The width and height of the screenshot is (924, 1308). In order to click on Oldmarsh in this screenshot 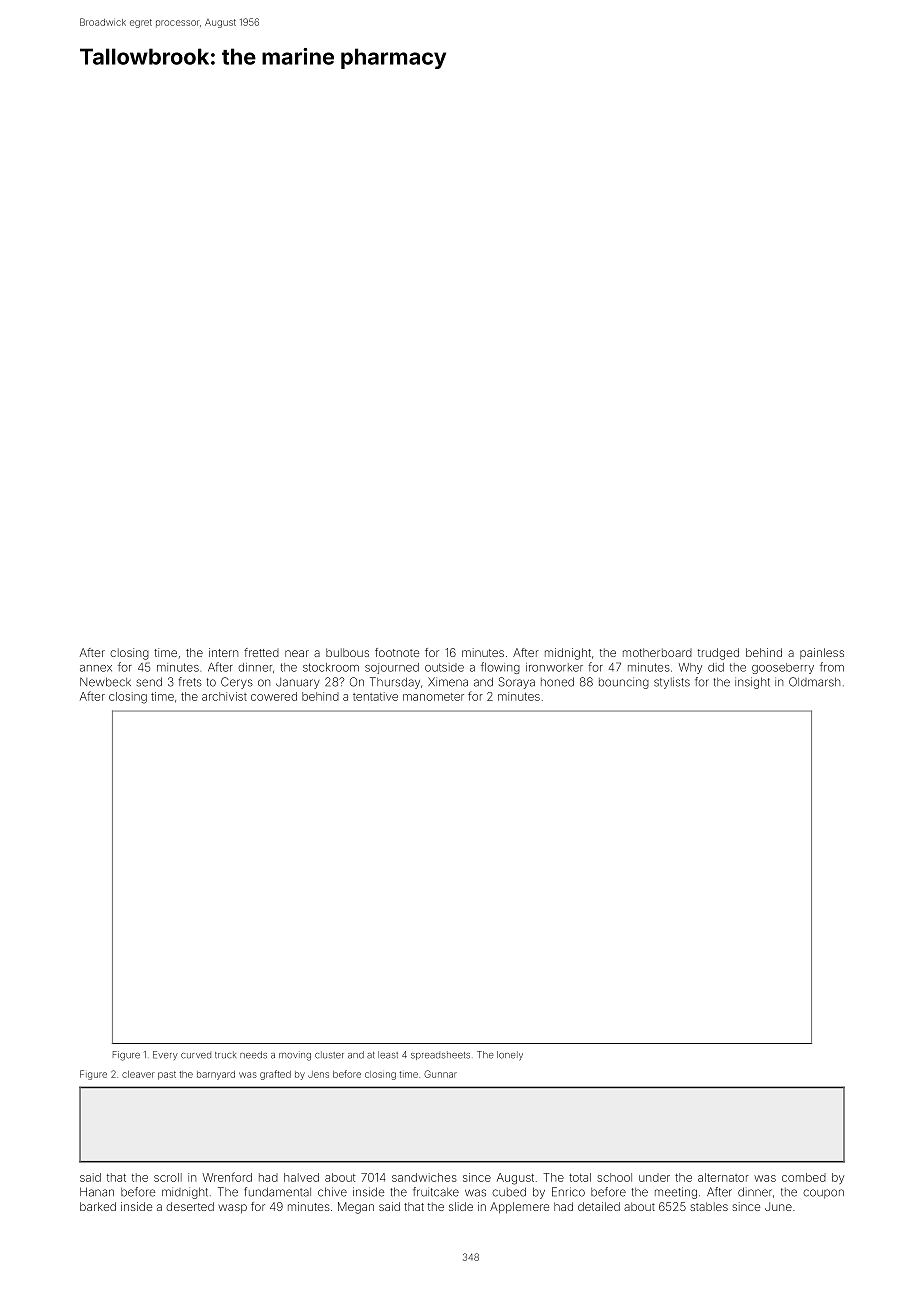, I will do `click(814, 682)`.
